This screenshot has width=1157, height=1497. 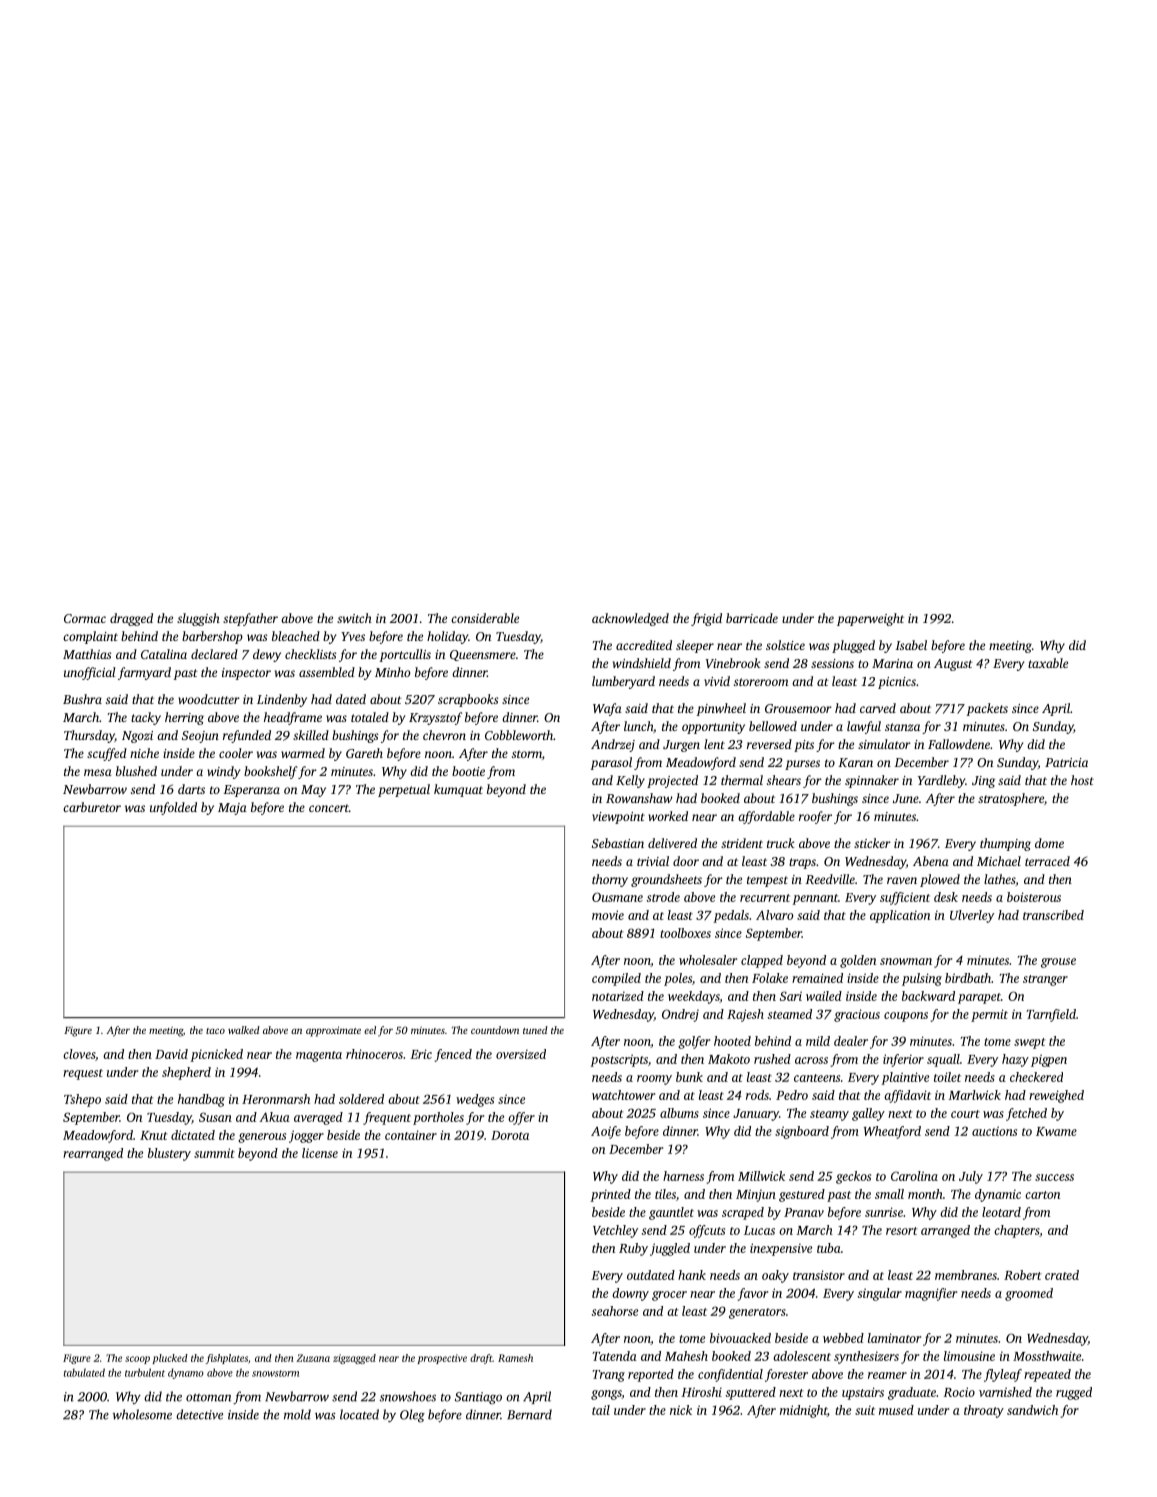 What do you see at coordinates (928, 996) in the screenshot?
I see `backward` at bounding box center [928, 996].
